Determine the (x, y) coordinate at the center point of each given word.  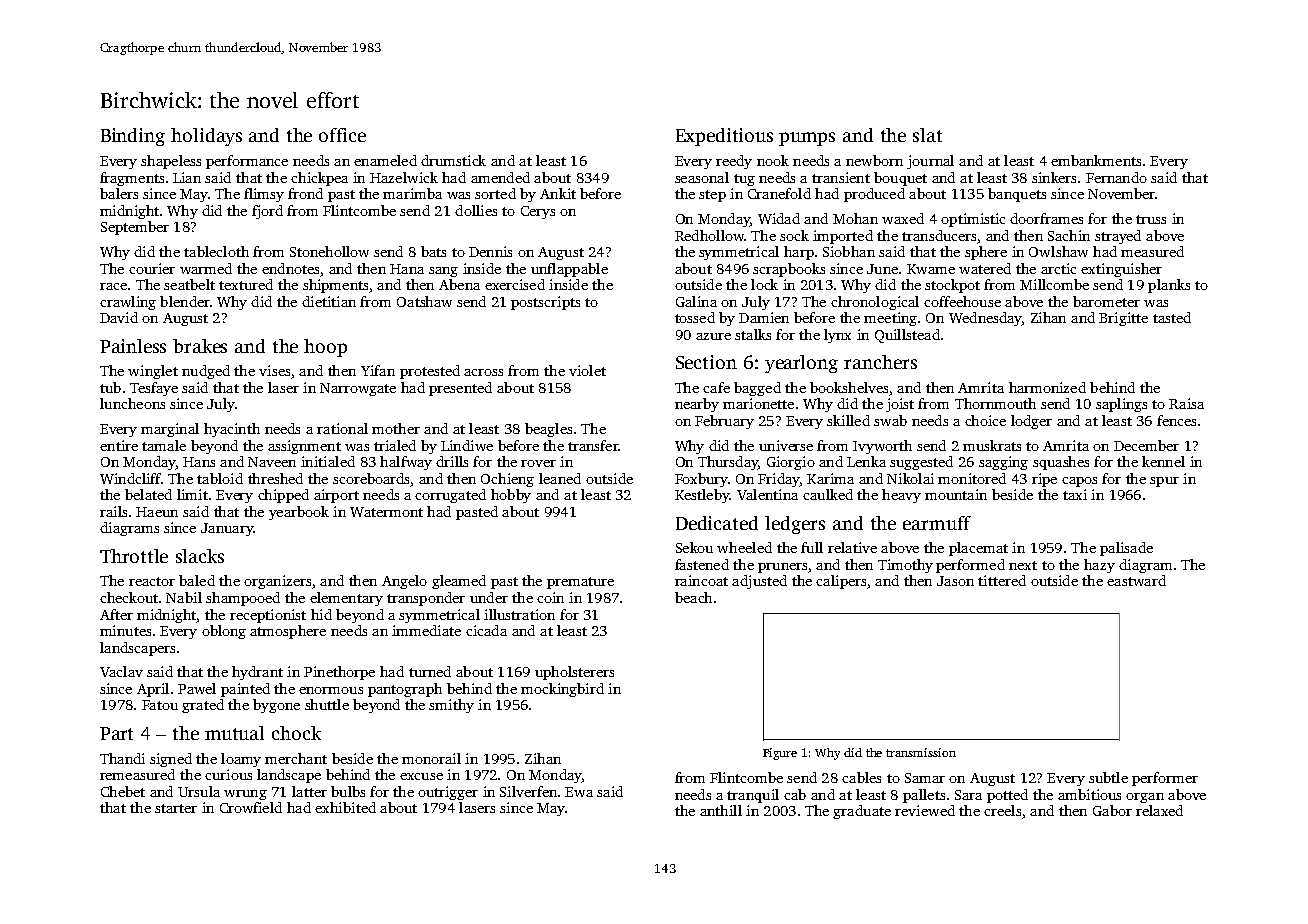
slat (927, 135)
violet (587, 370)
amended (500, 177)
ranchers (880, 362)
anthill (721, 810)
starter (176, 808)
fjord (267, 212)
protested (430, 372)
